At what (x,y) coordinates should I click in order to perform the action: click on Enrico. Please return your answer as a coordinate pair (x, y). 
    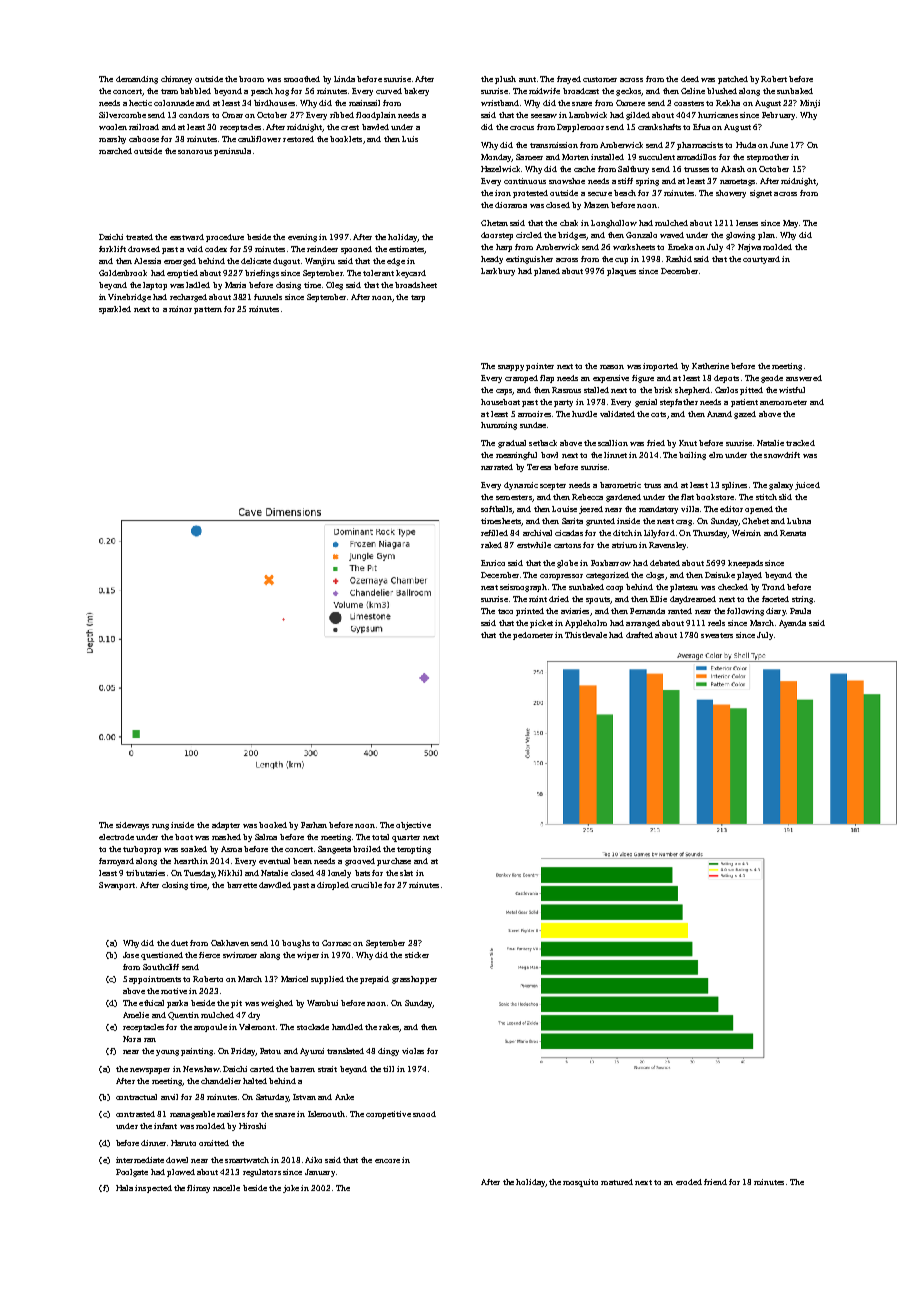
    Looking at the image, I should click on (493, 563).
